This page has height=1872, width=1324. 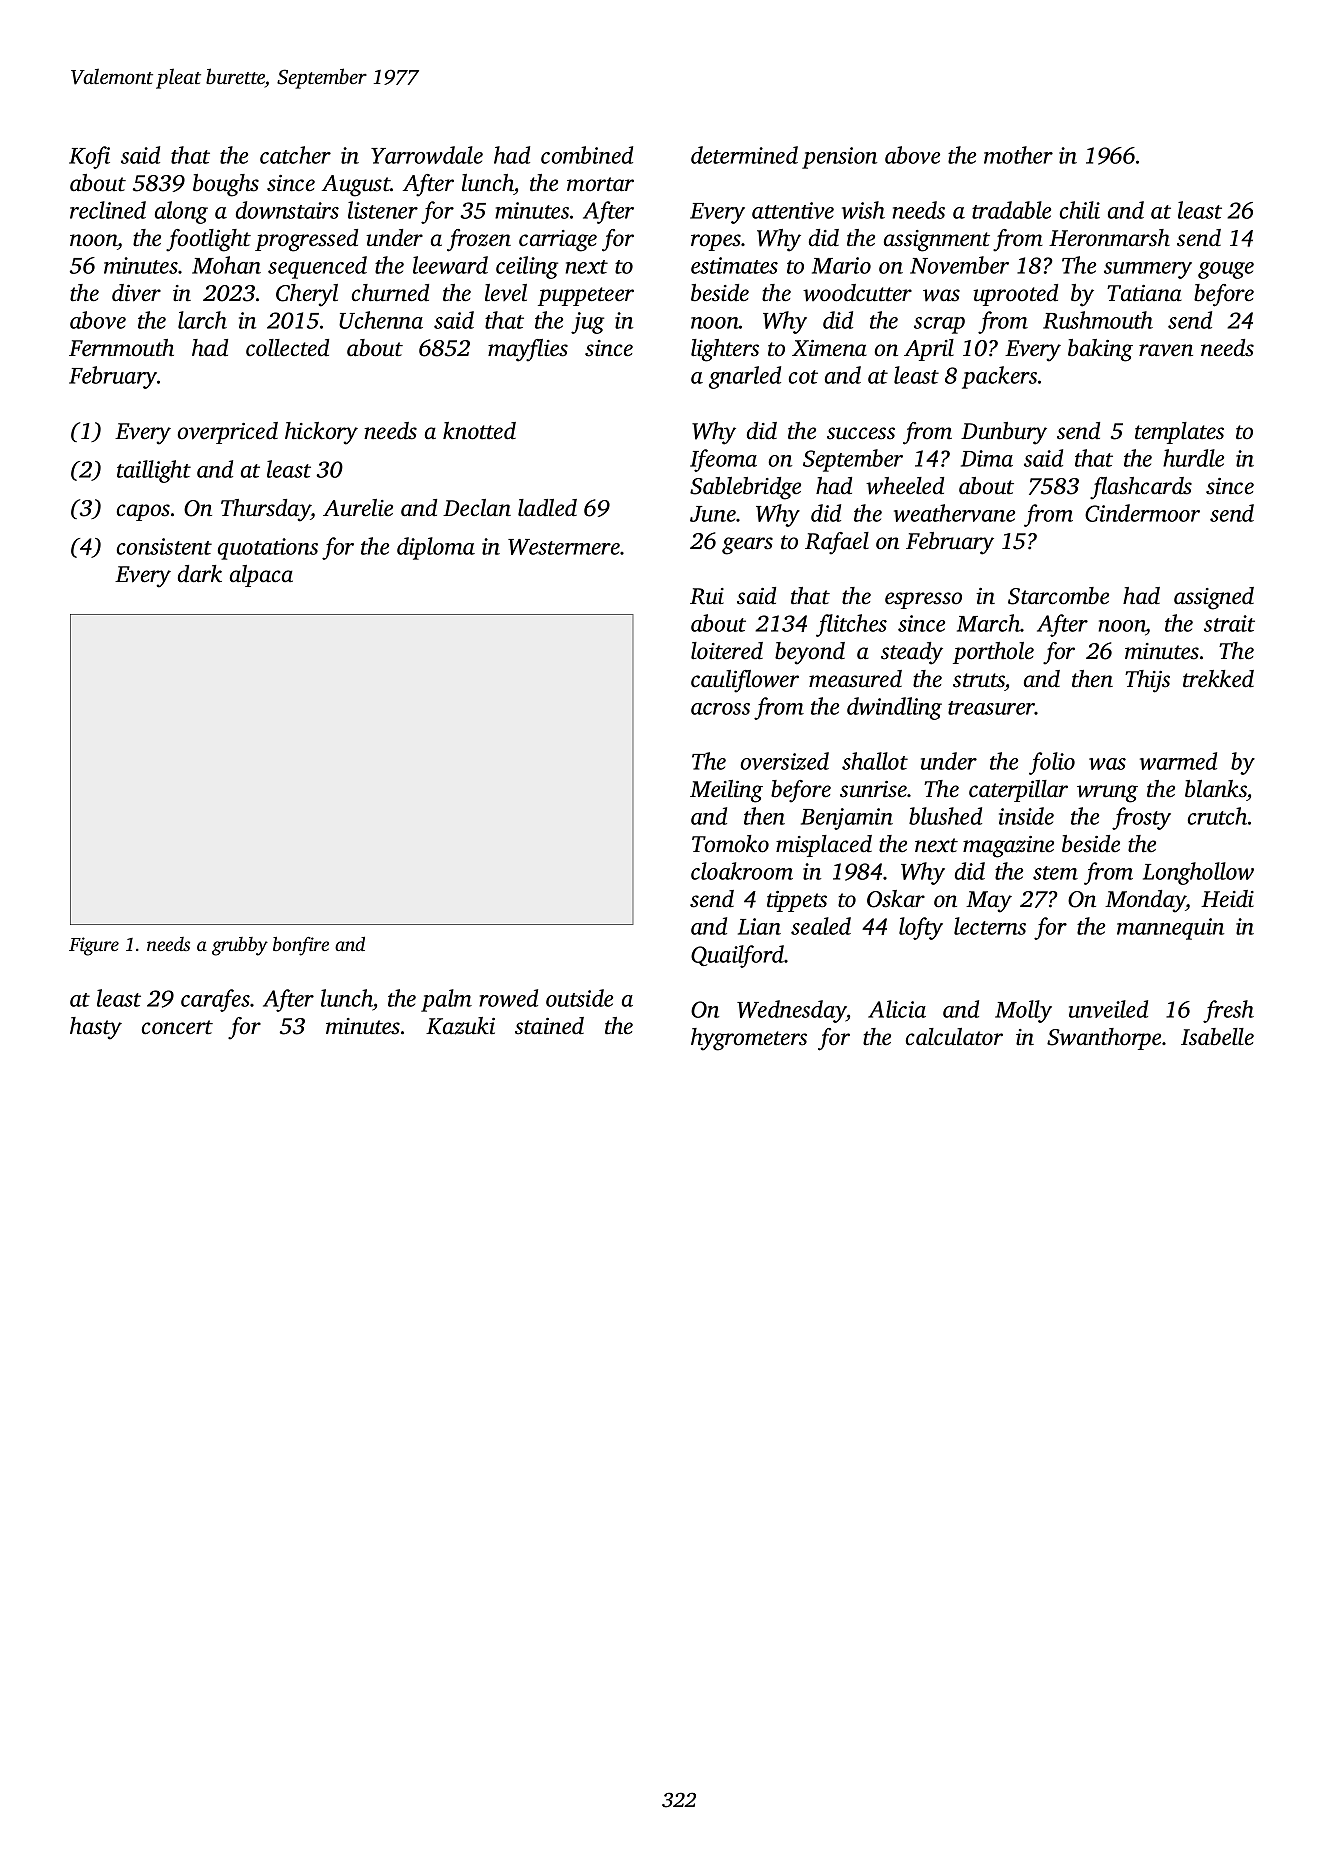 What do you see at coordinates (89, 157) in the page?
I see `Kofi` at bounding box center [89, 157].
